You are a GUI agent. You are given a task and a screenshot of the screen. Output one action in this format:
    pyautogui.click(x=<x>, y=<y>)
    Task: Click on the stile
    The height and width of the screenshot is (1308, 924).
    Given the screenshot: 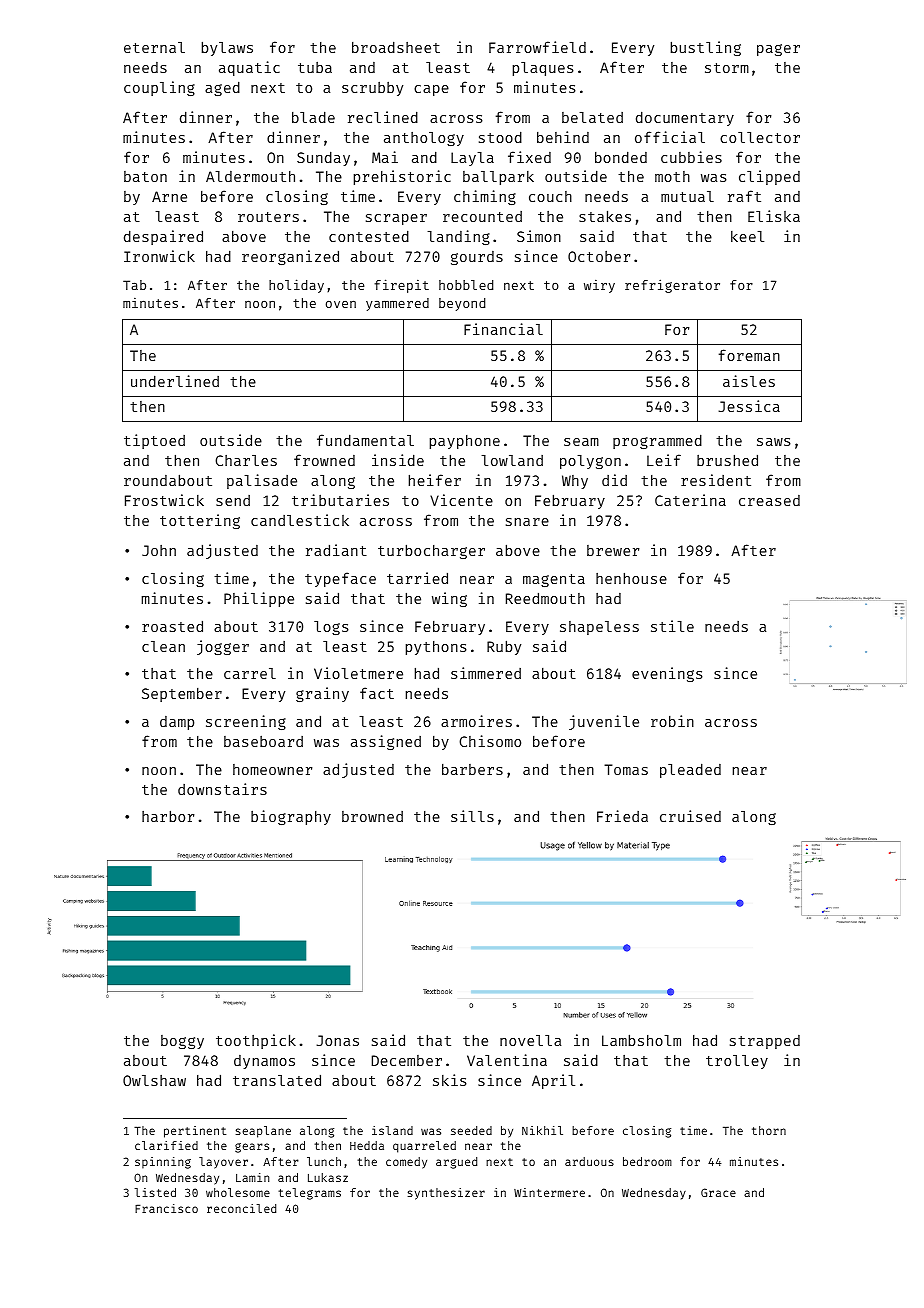 What is the action you would take?
    pyautogui.click(x=672, y=626)
